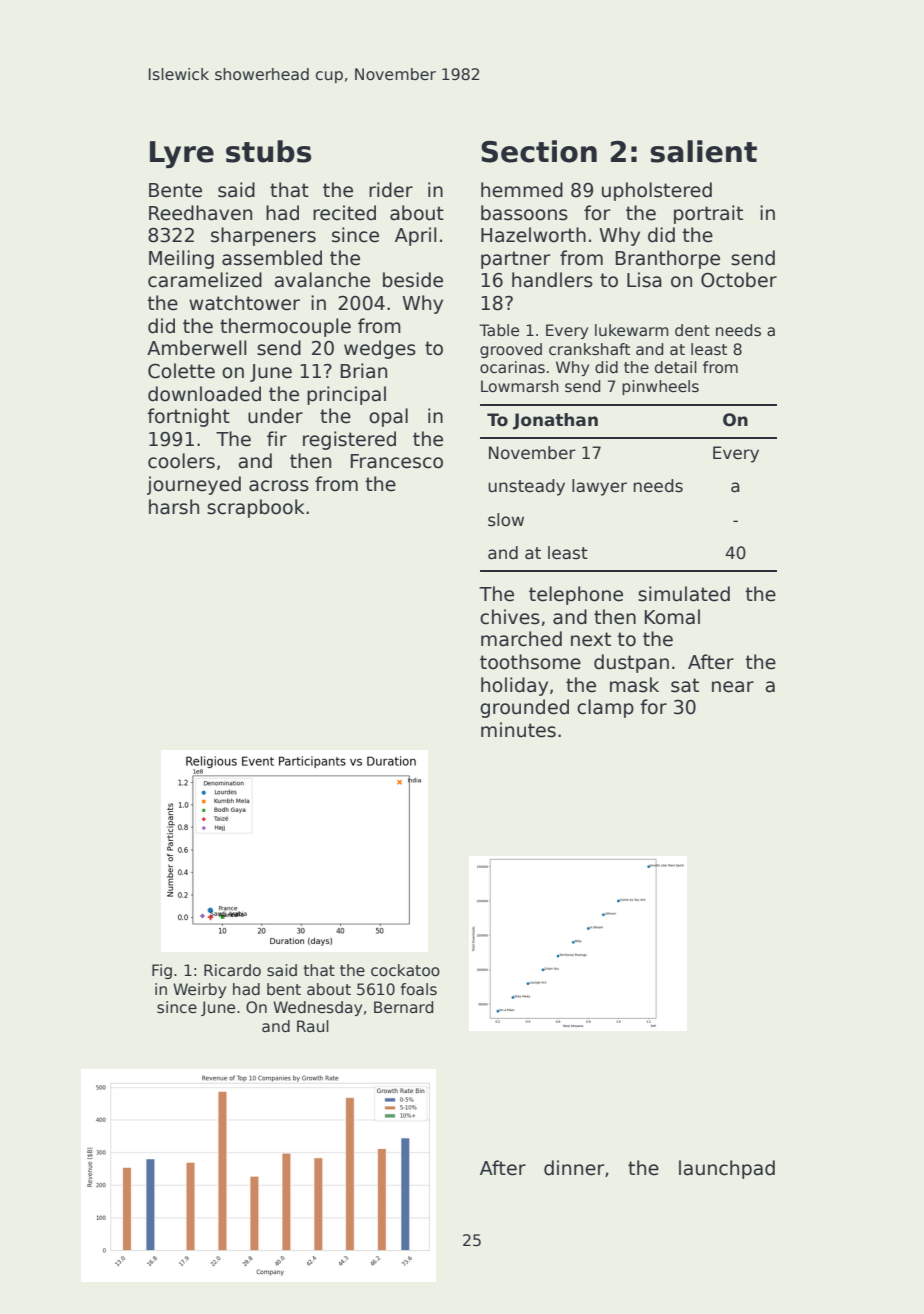 Image resolution: width=924 pixels, height=1314 pixels. Describe the element at coordinates (539, 151) in the screenshot. I see `Section` at that location.
